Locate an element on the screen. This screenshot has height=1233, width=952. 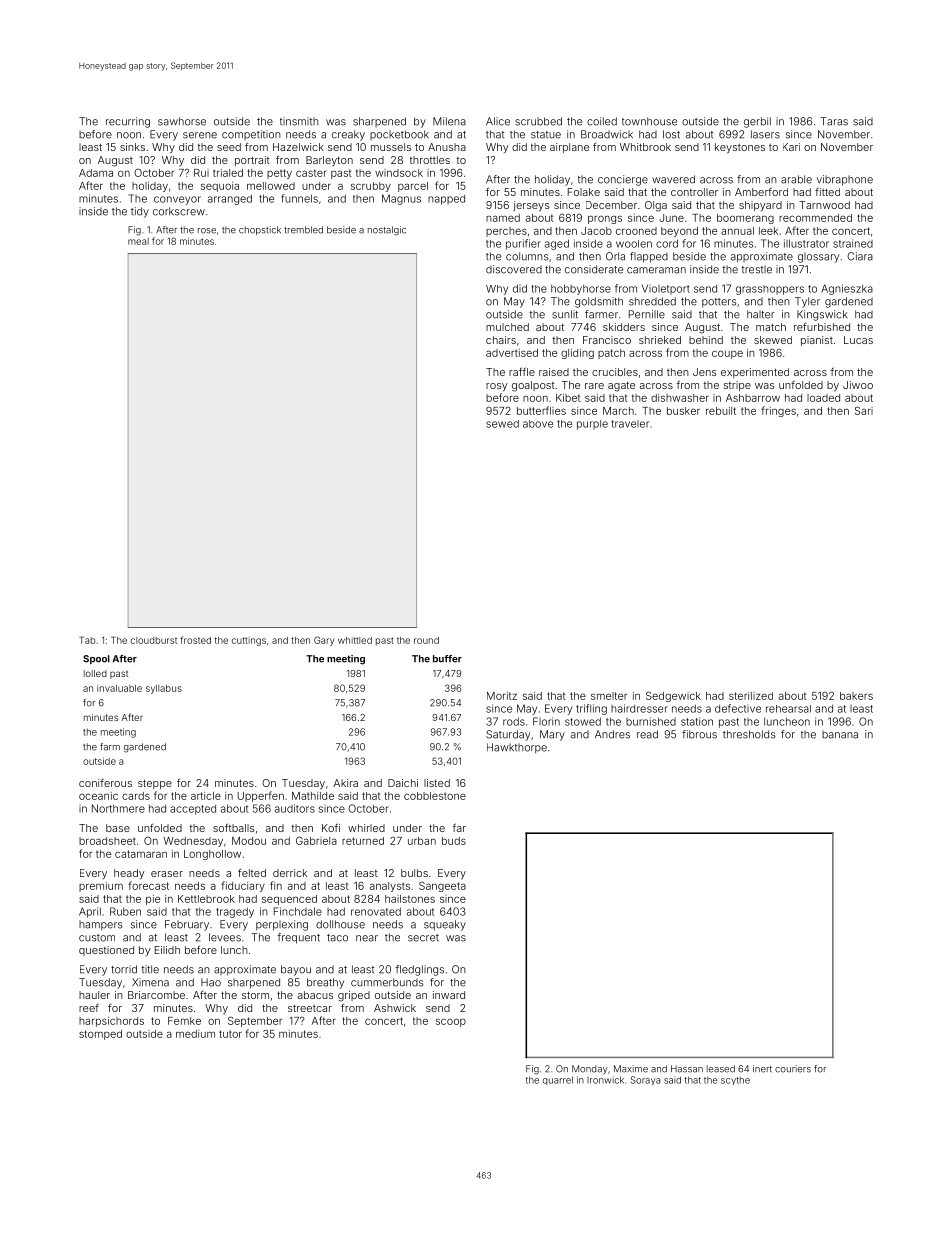
Kari is located at coordinates (791, 147).
